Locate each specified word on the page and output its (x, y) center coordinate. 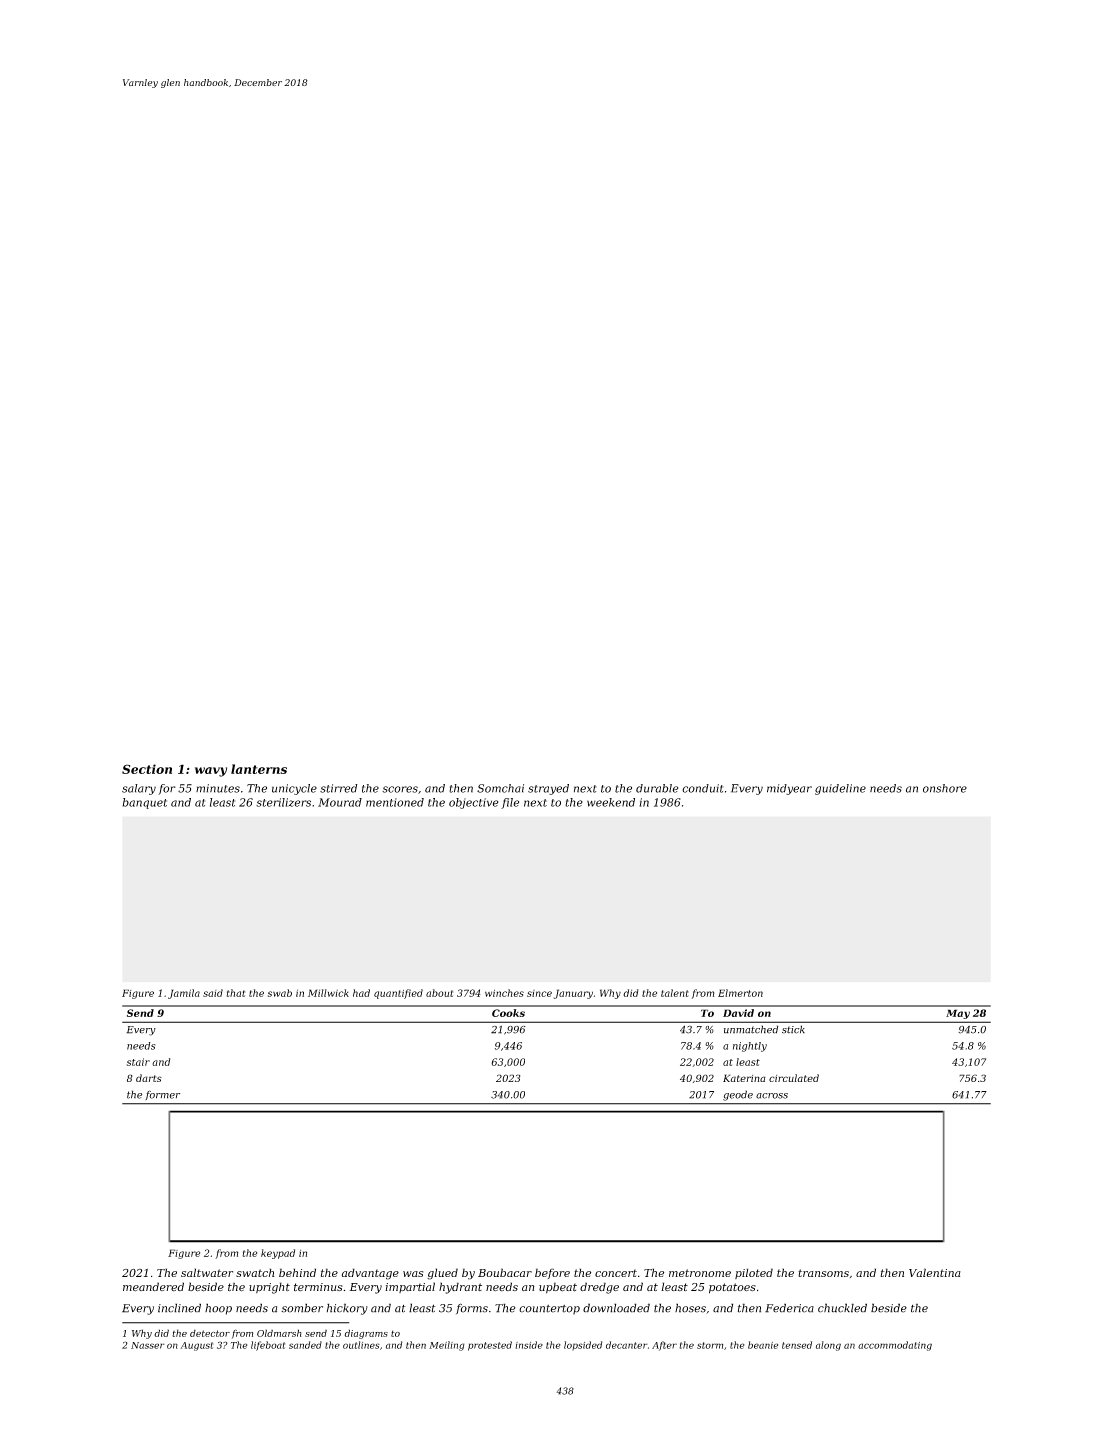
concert (616, 1273)
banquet (144, 803)
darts (149, 1078)
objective (473, 803)
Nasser (148, 1345)
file (510, 803)
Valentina (935, 1272)
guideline (840, 789)
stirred (339, 788)
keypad (278, 1254)
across (772, 1096)
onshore (945, 788)
